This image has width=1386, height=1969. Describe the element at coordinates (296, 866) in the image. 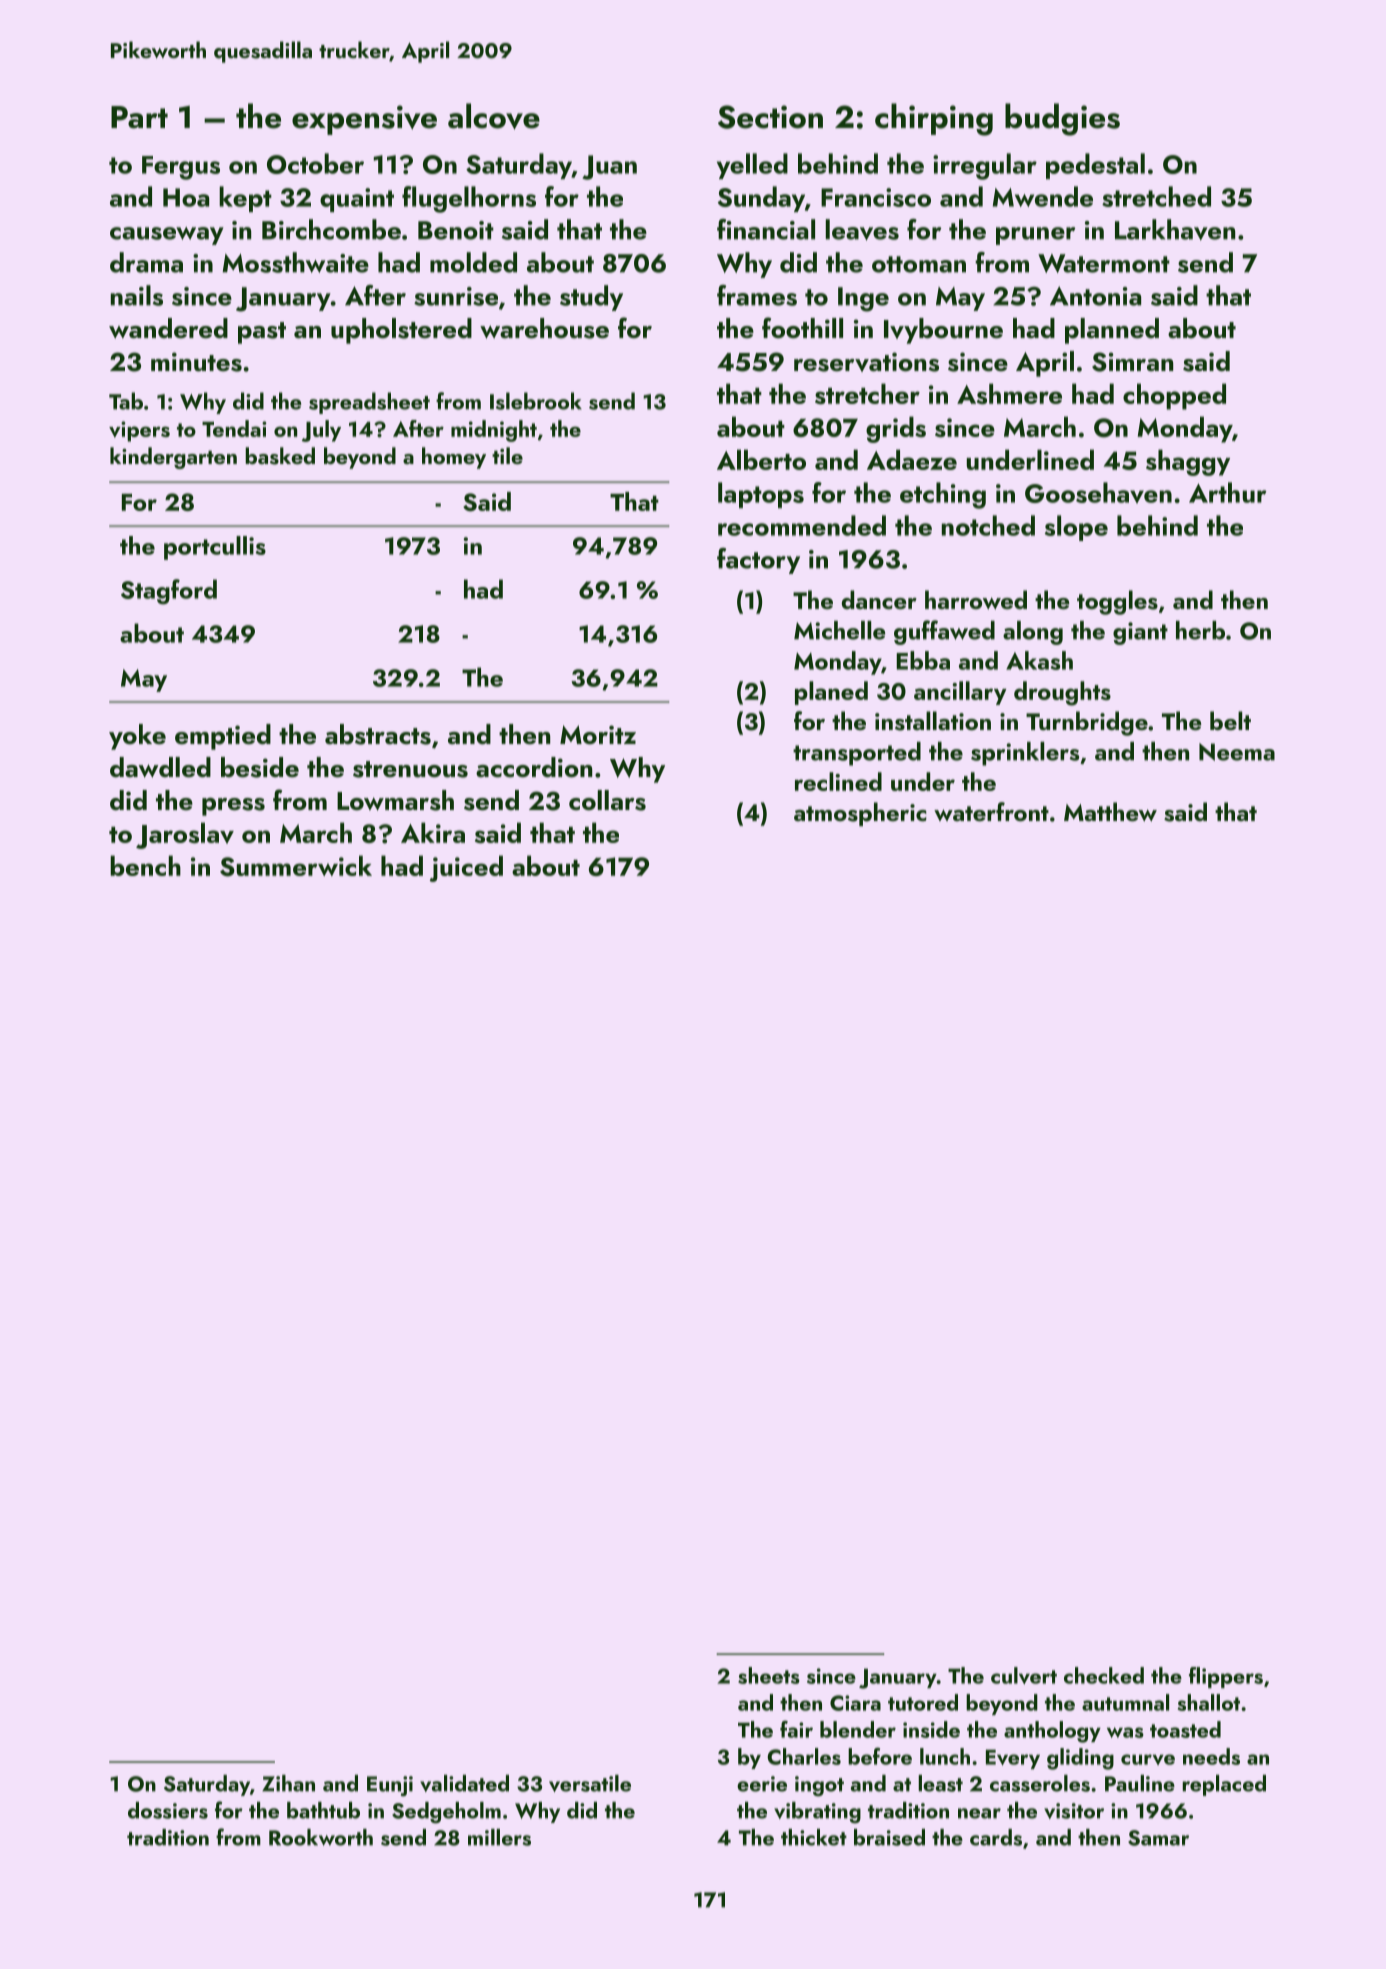

I see `Summerwick` at that location.
